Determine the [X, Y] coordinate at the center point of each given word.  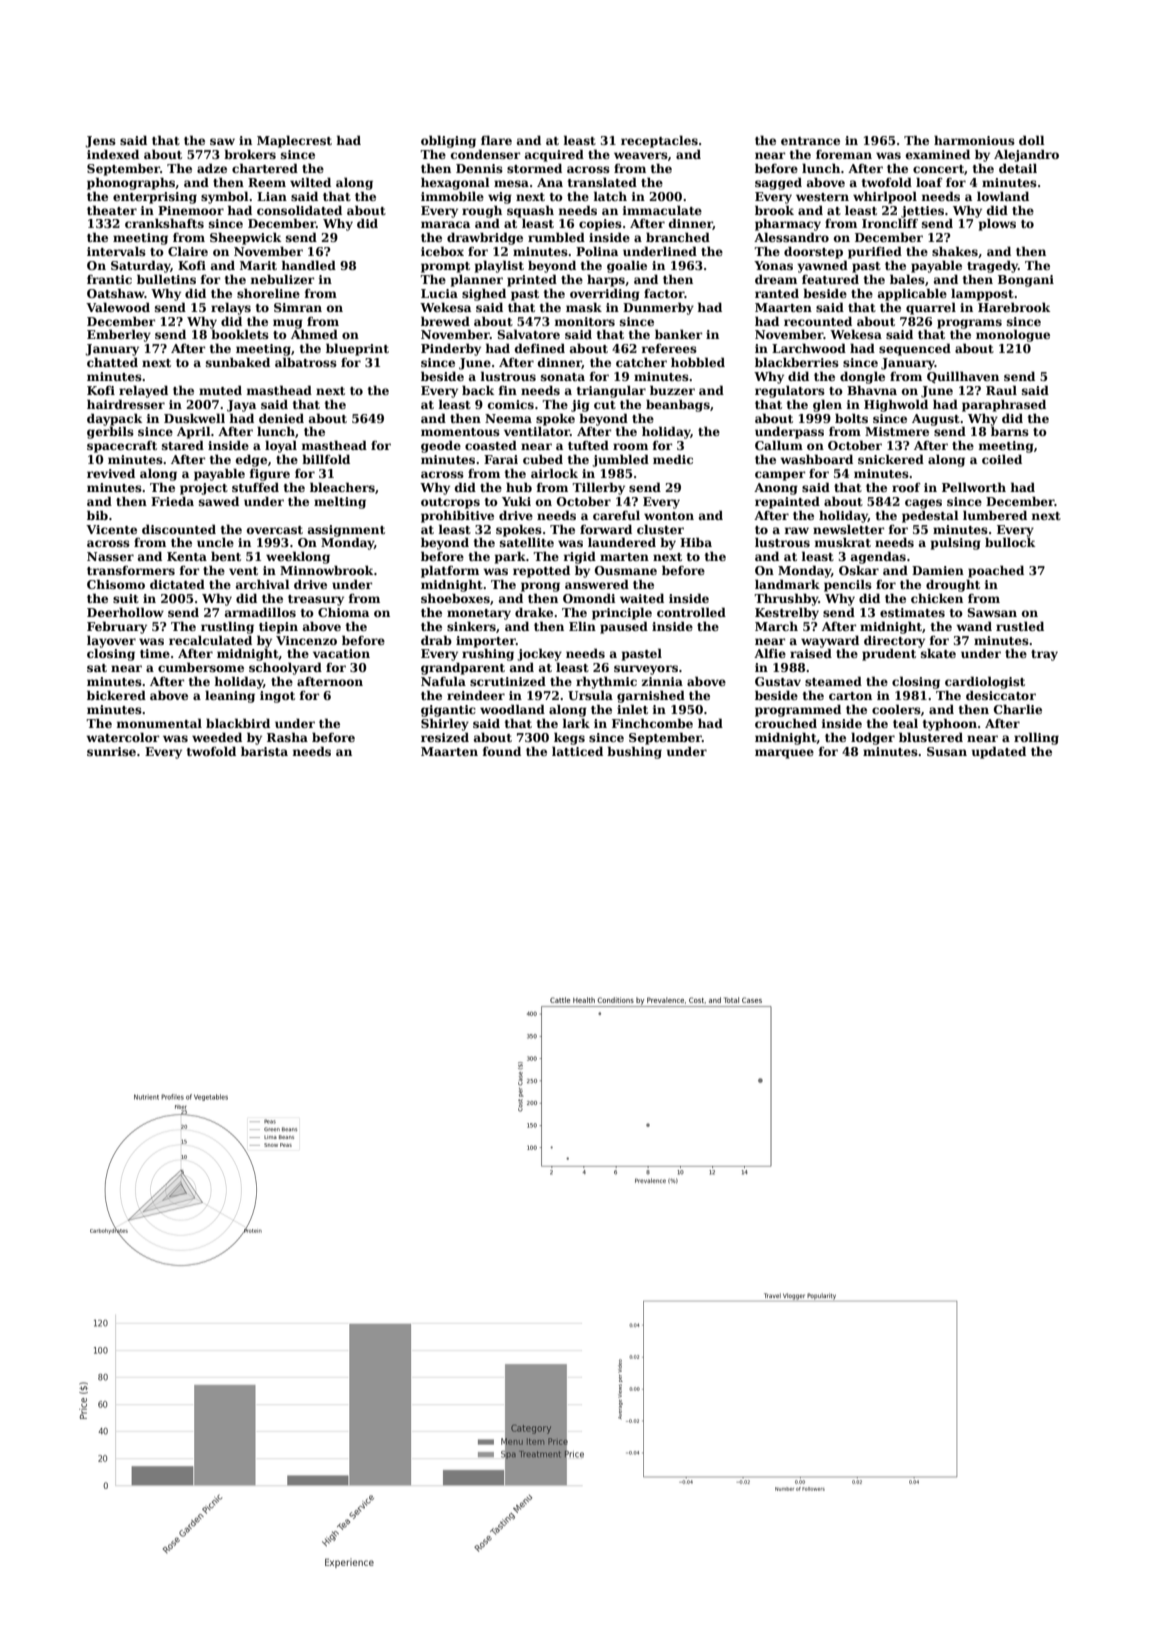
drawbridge [485, 238]
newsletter [848, 529]
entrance [810, 141]
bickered [116, 695]
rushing [488, 654]
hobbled [698, 362]
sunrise [111, 751]
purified [875, 252]
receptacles [659, 141]
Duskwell [194, 418]
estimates [912, 612]
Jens [100, 142]
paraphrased [1004, 405]
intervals [116, 251]
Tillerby [598, 488]
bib [97, 515]
